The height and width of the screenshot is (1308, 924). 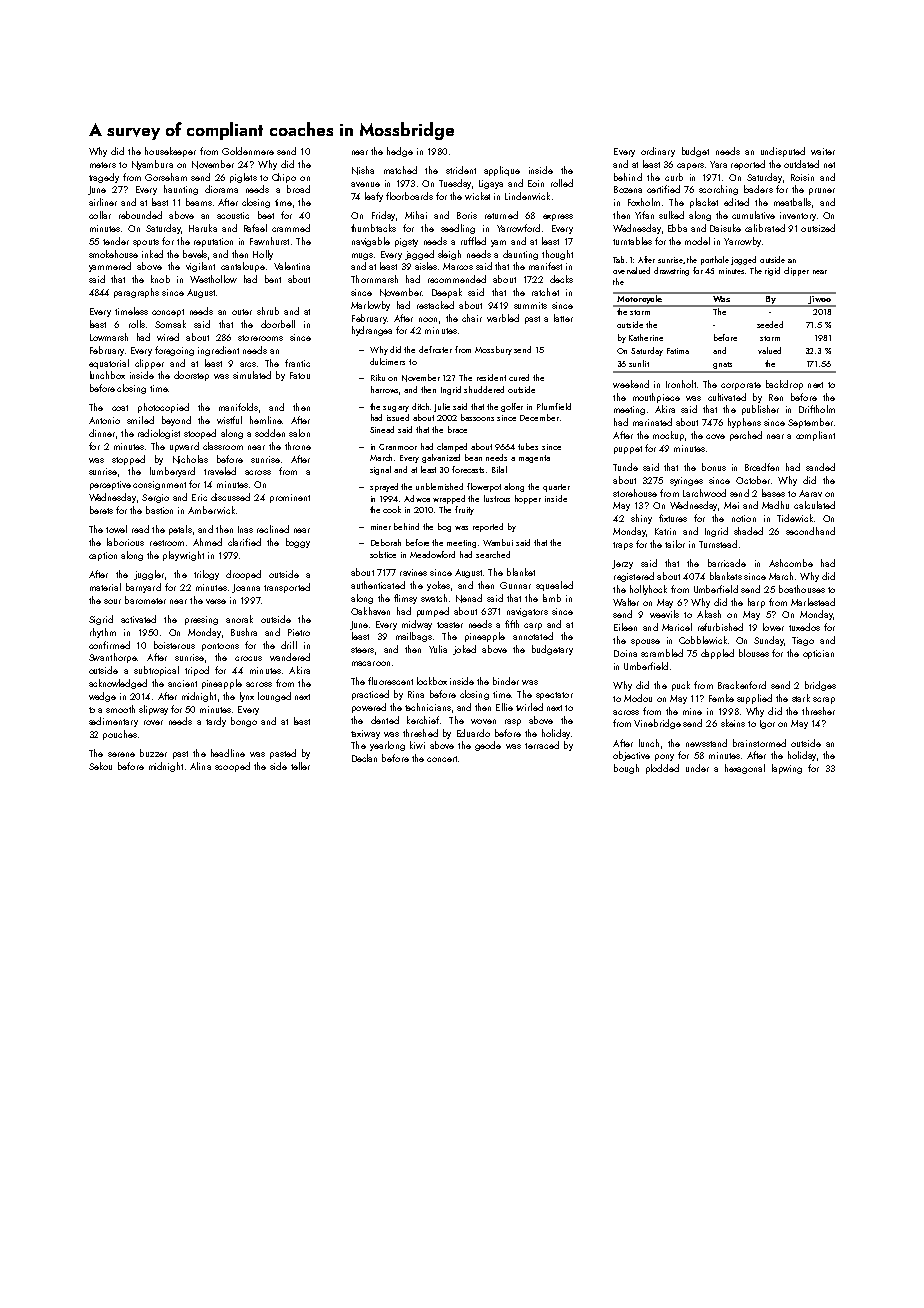 What do you see at coordinates (501, 215) in the screenshot?
I see `returned` at bounding box center [501, 215].
